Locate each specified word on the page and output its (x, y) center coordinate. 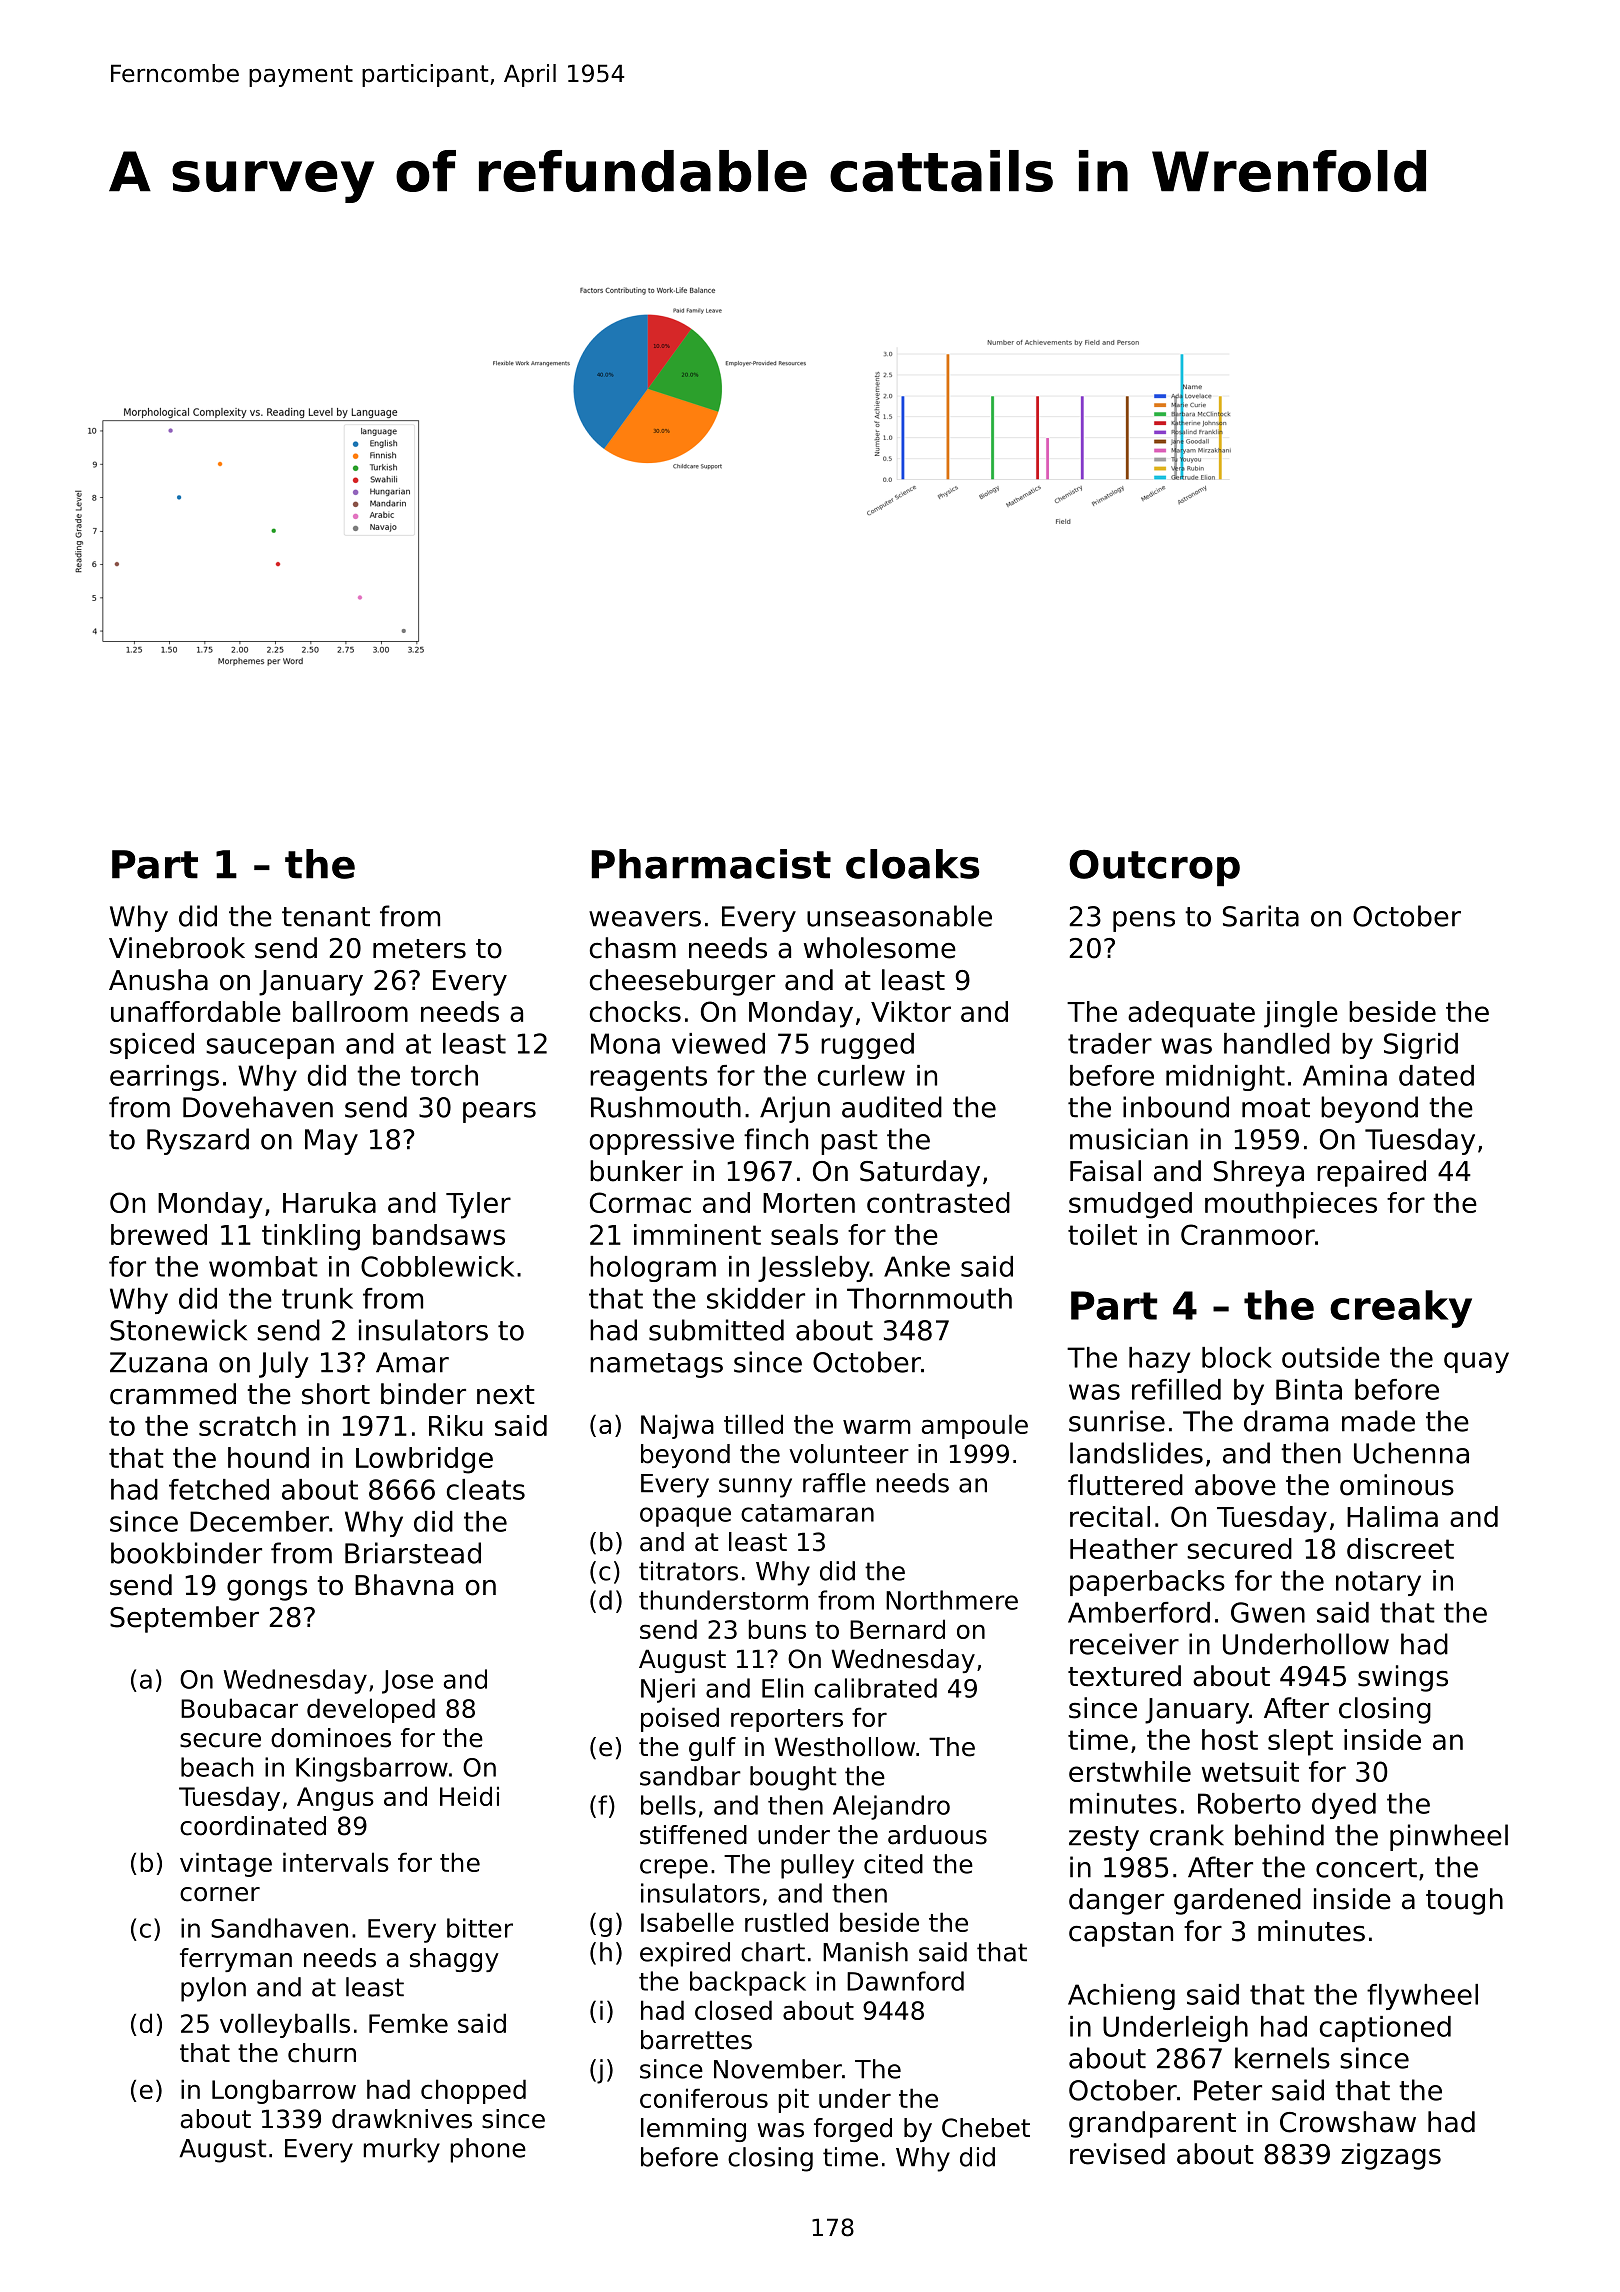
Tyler (478, 1205)
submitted (716, 1330)
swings (1403, 1678)
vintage (226, 1864)
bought (793, 1778)
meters (419, 949)
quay (1476, 1362)
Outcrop (1154, 868)
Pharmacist (711, 864)
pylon (213, 1989)
